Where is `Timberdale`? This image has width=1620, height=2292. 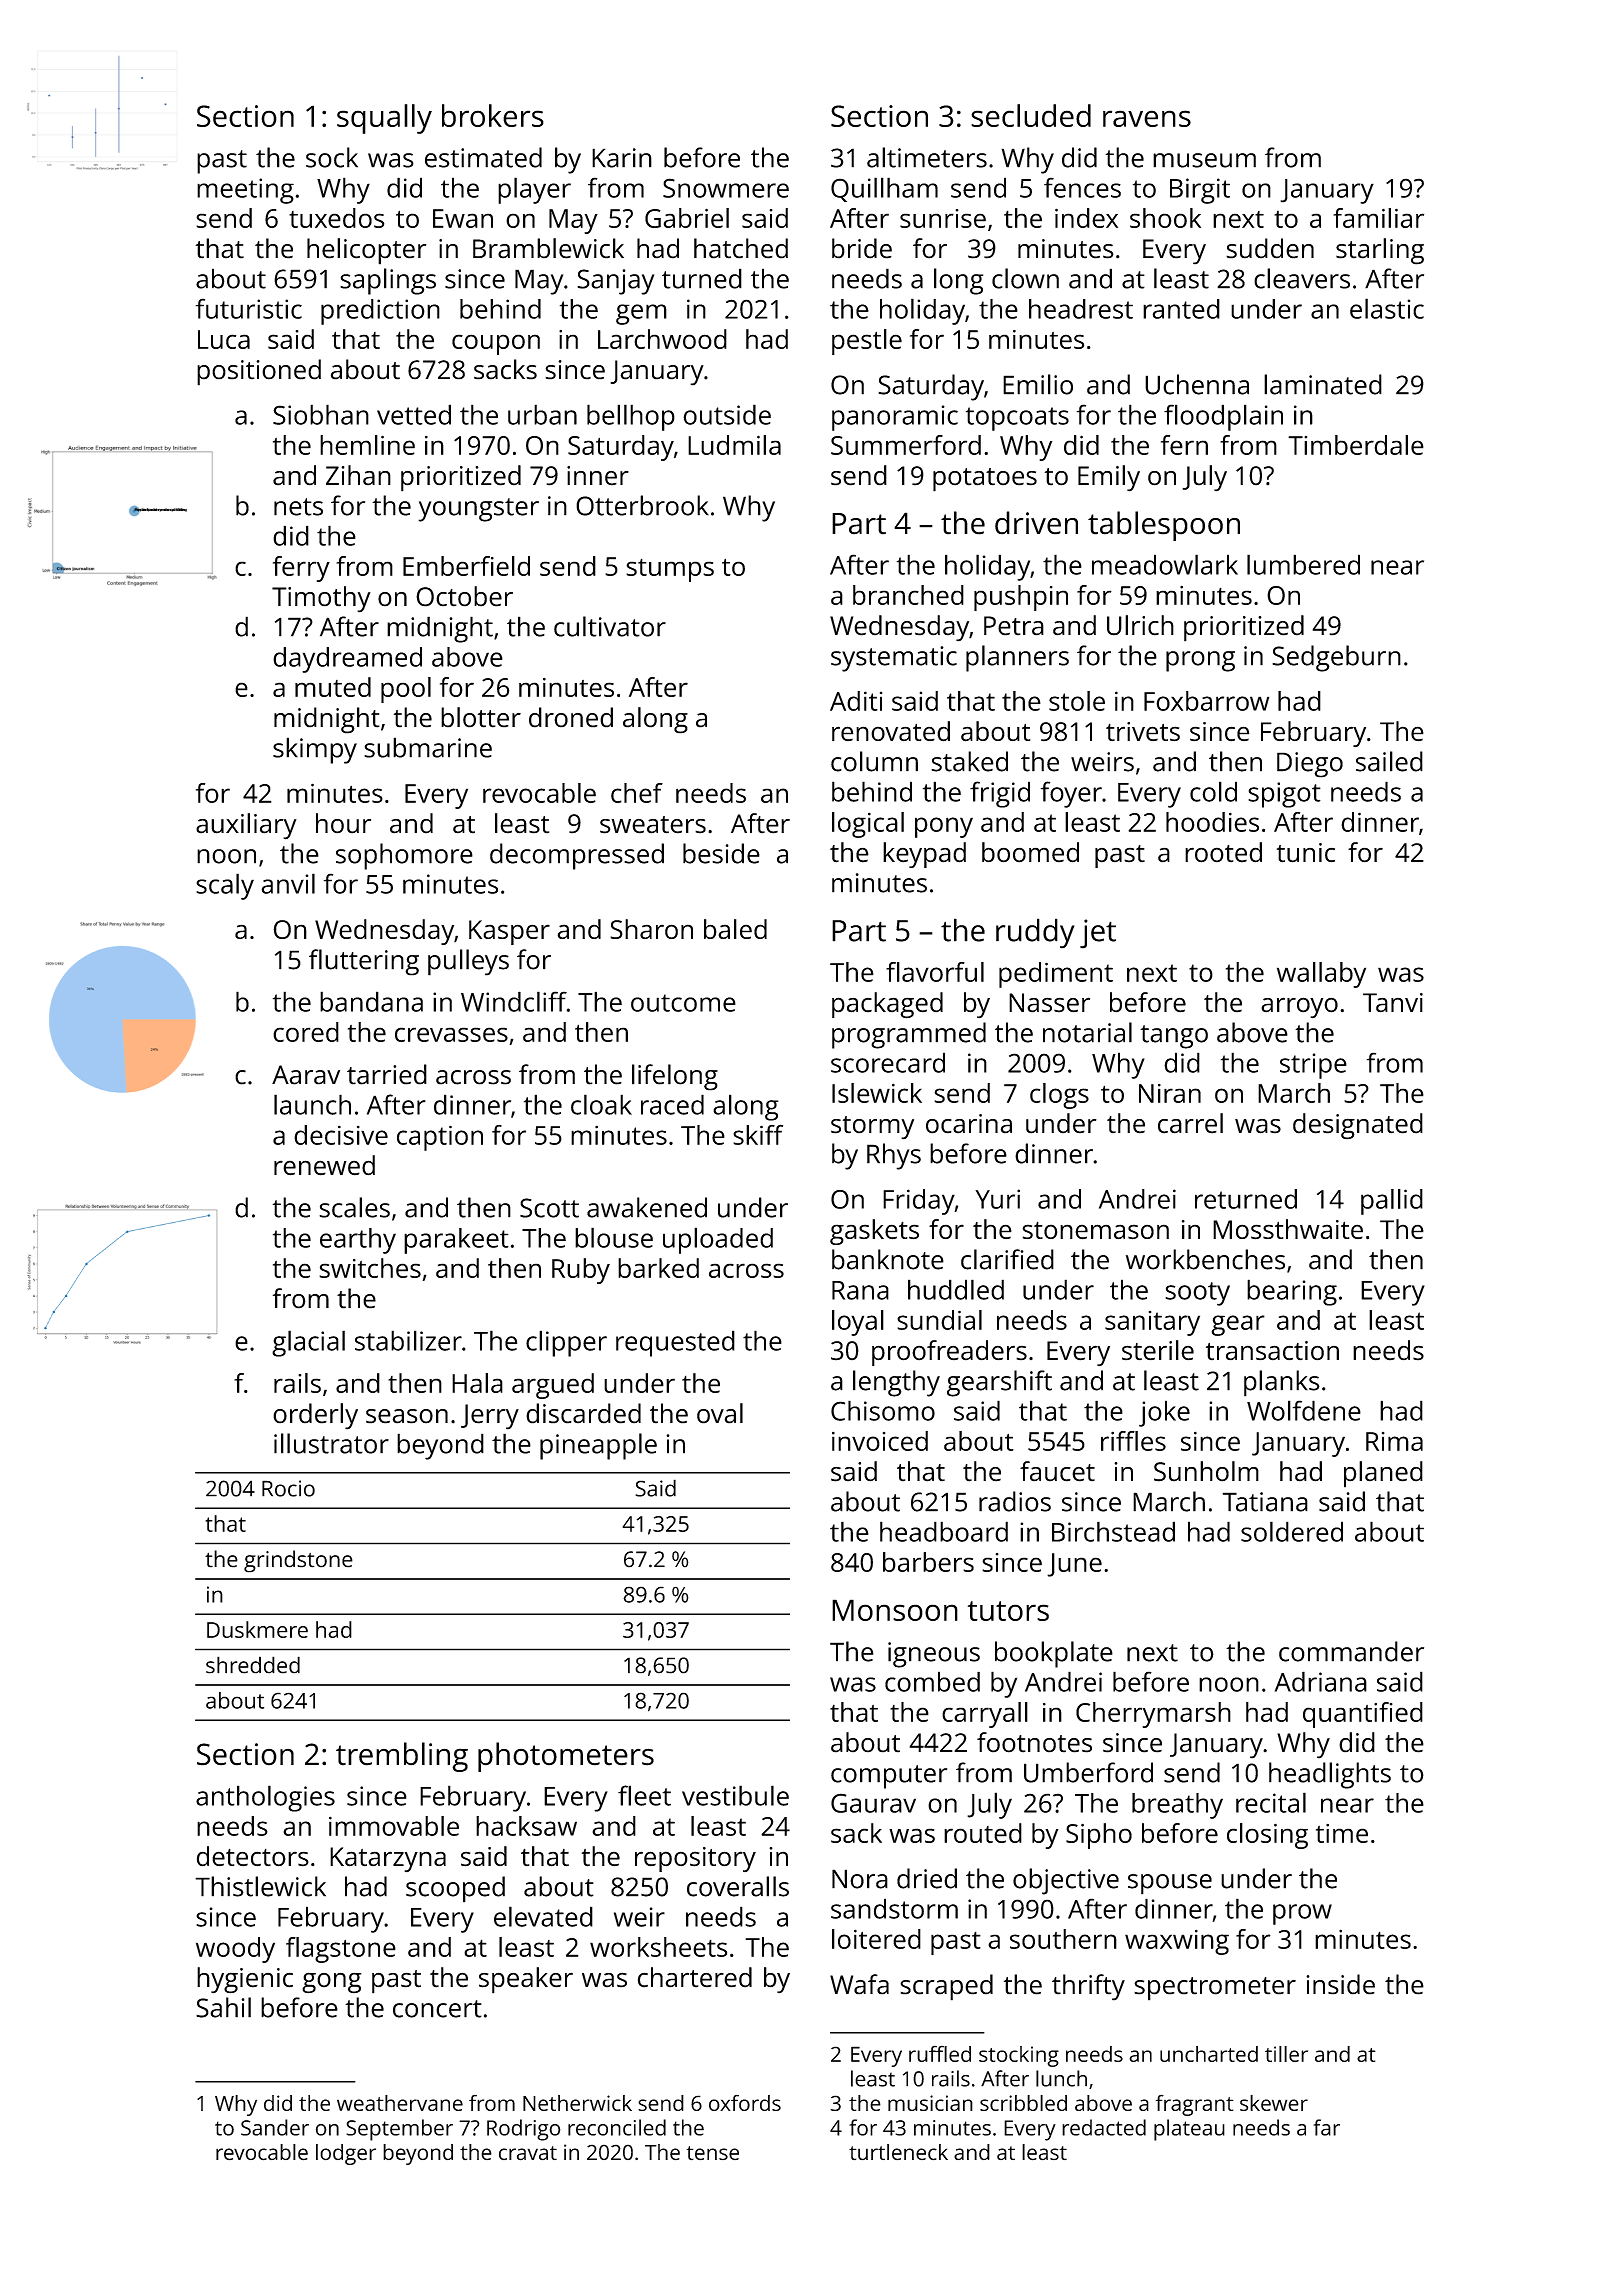
Timberdale is located at coordinates (1356, 445).
